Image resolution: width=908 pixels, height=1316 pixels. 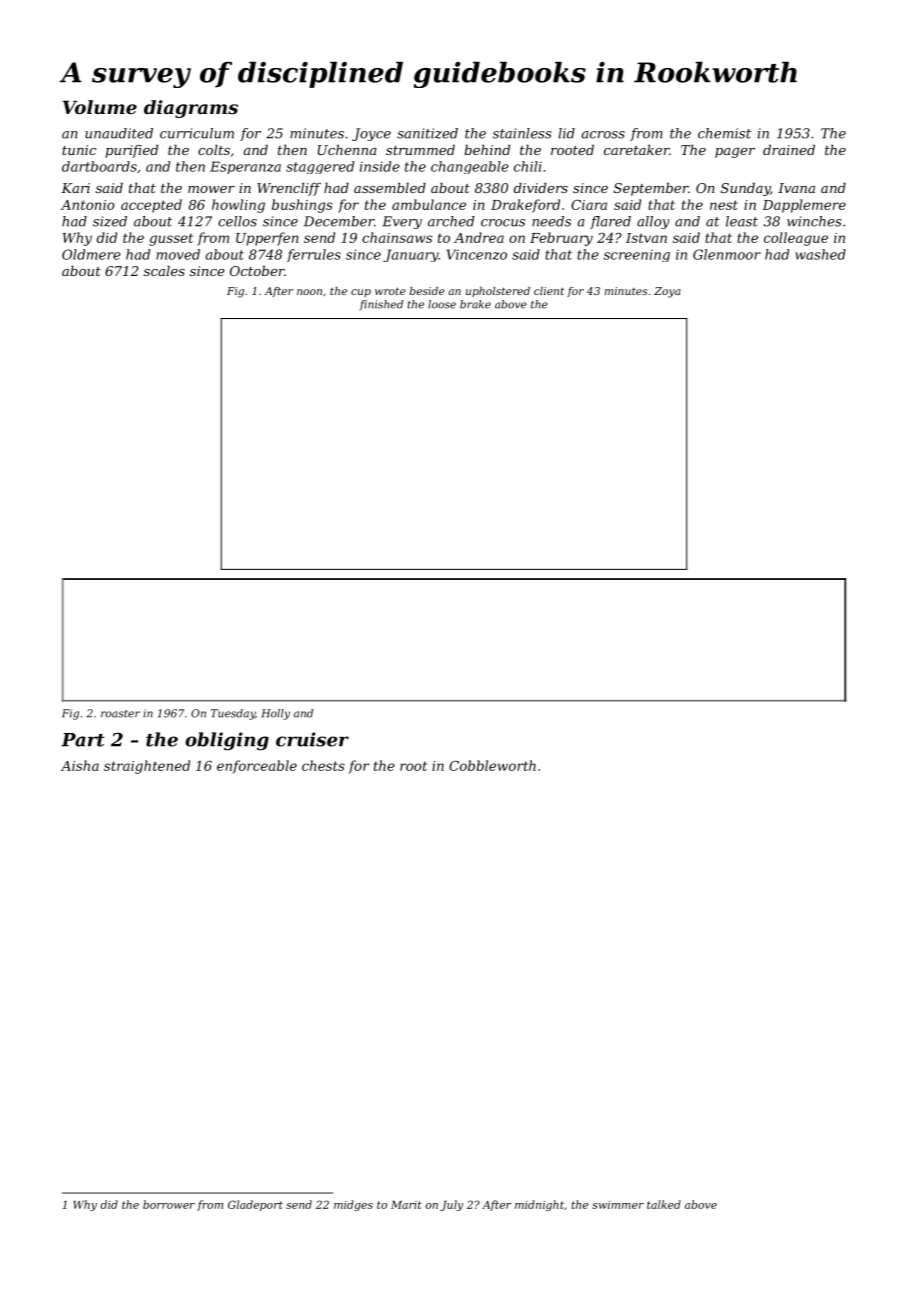 I want to click on midges, so click(x=353, y=1205).
